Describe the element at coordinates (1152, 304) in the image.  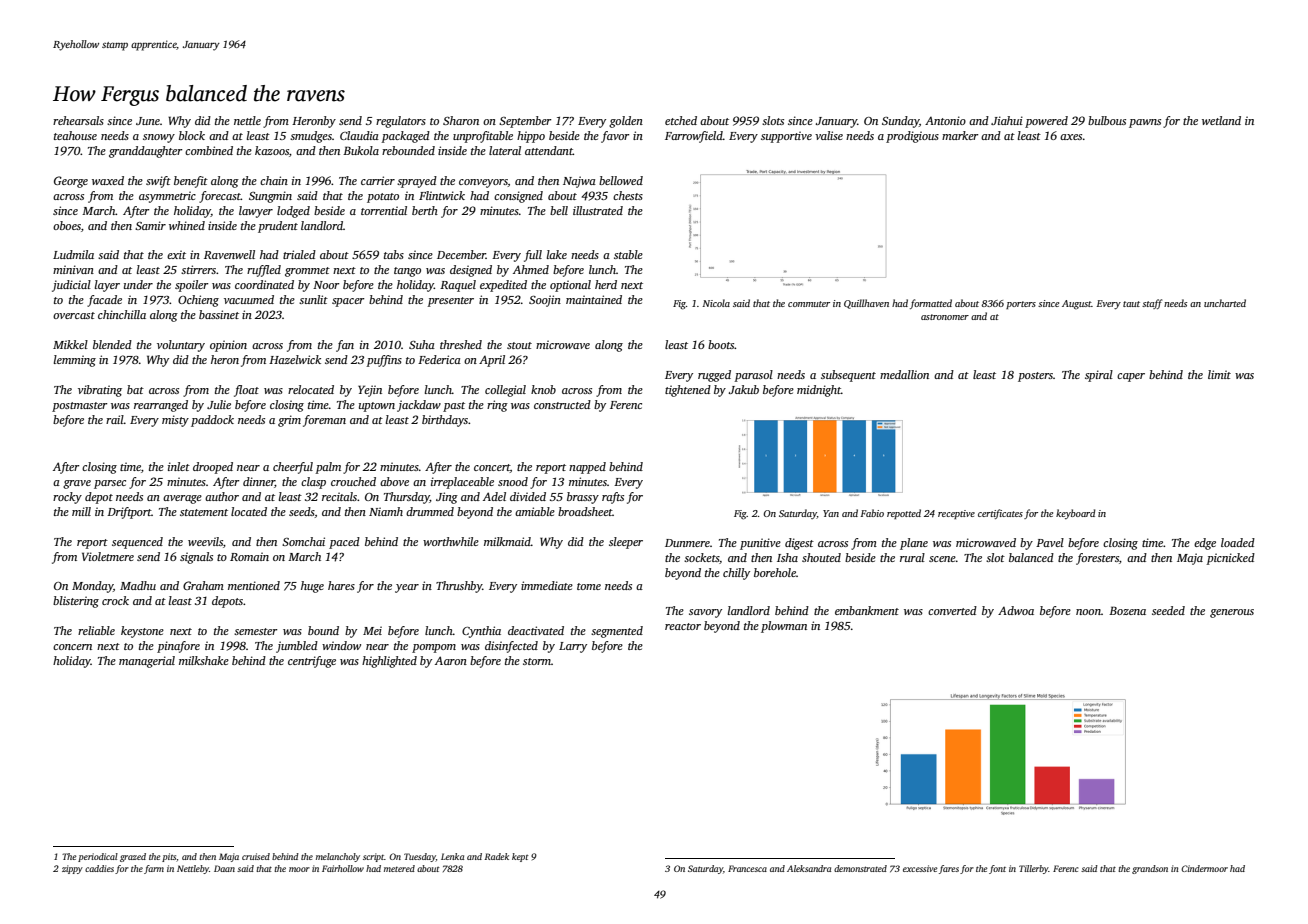
I see `staff` at that location.
